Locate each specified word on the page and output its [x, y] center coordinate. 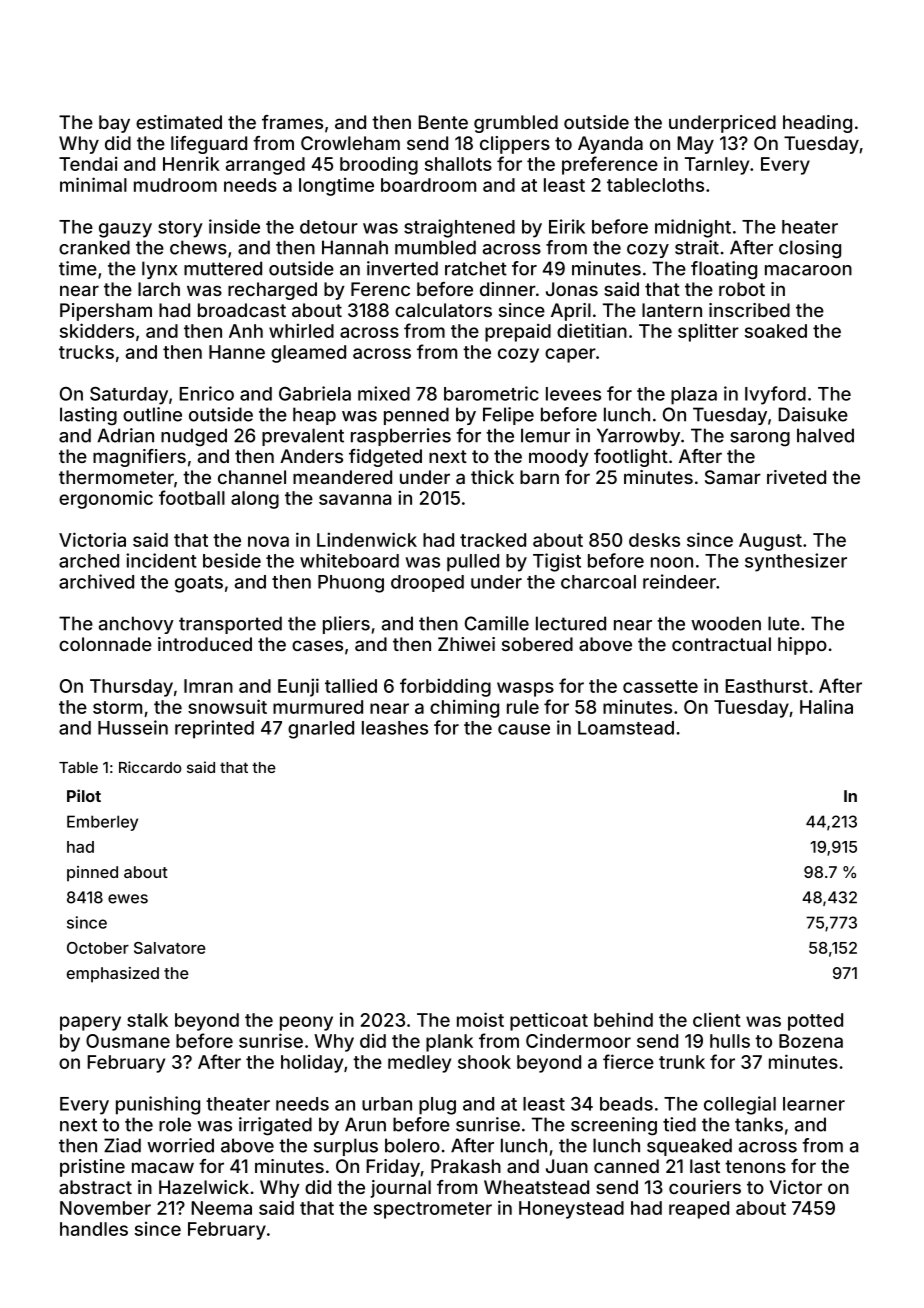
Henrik [191, 163]
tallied [351, 685]
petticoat [549, 1021]
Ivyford [775, 395]
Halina [826, 706]
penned [416, 416]
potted [815, 1022]
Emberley [102, 823]
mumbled [435, 247]
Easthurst [766, 686]
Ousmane [128, 1041]
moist [480, 1019]
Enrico [206, 393]
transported [230, 625]
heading [817, 124]
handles [94, 1229]
